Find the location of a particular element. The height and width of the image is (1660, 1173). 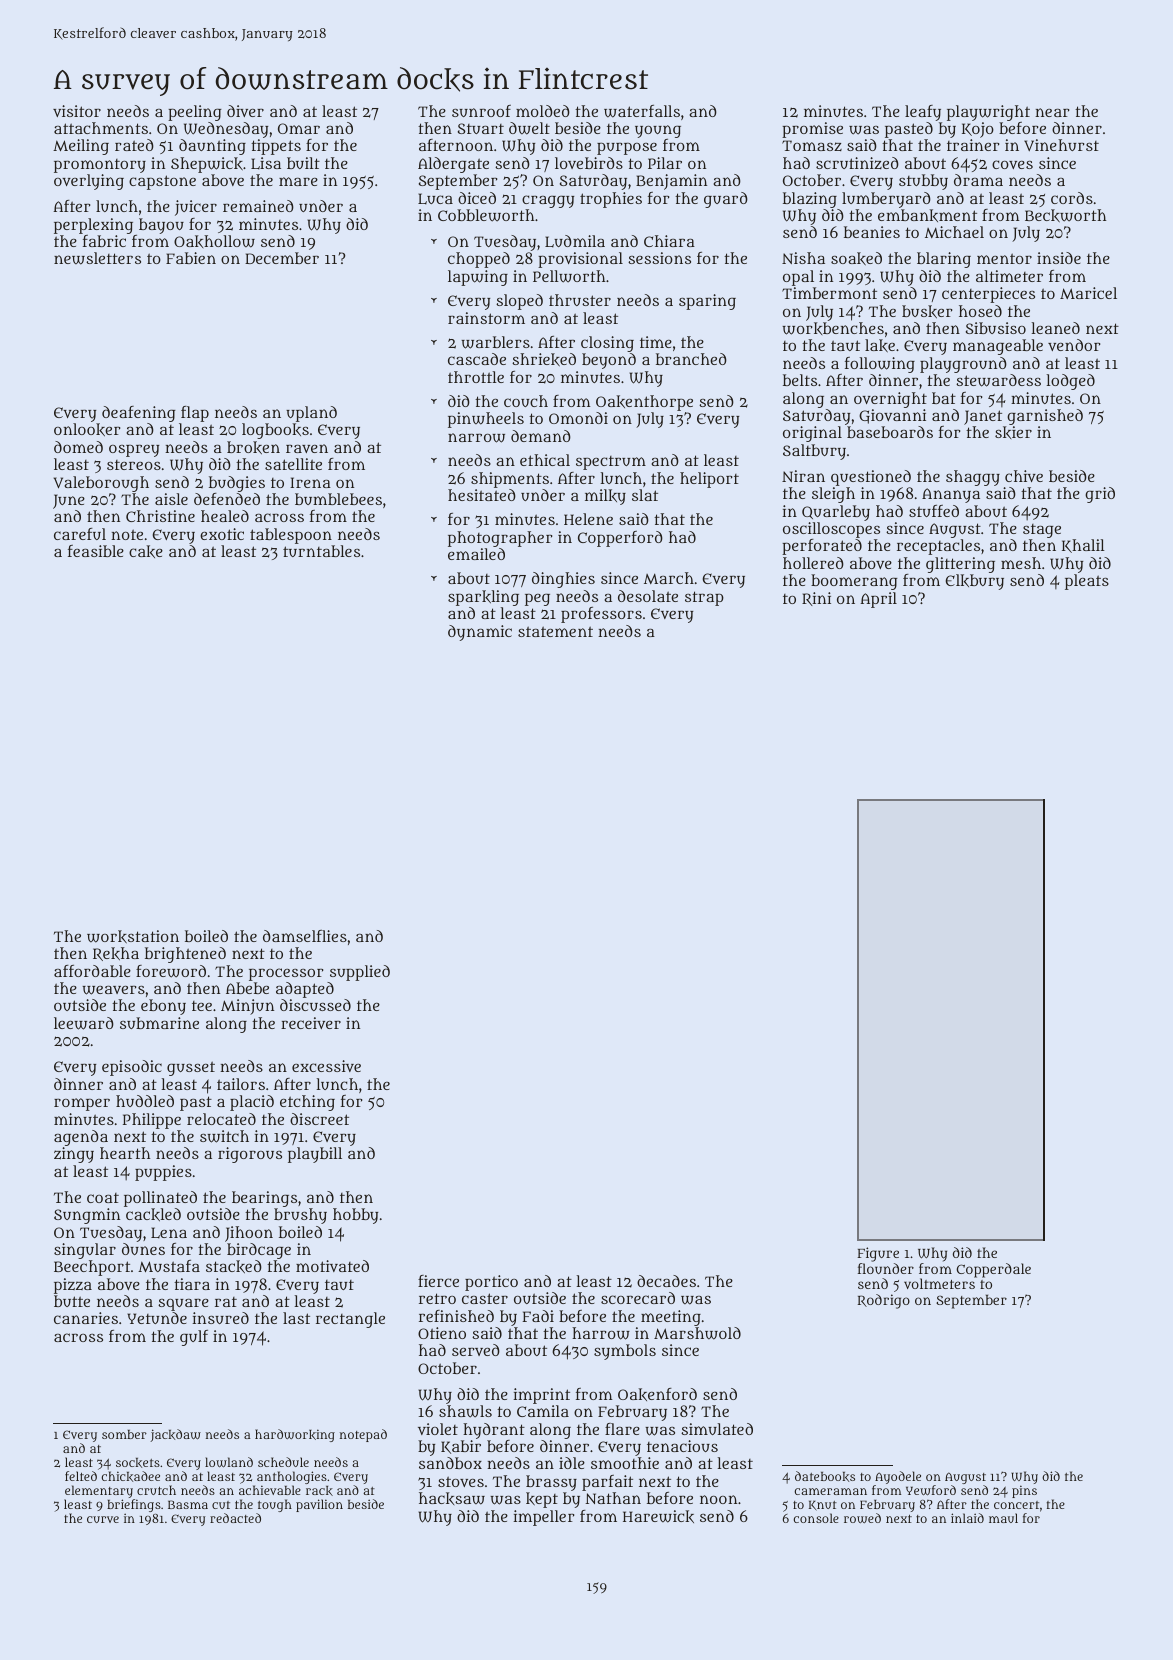

sunroof is located at coordinates (481, 111).
